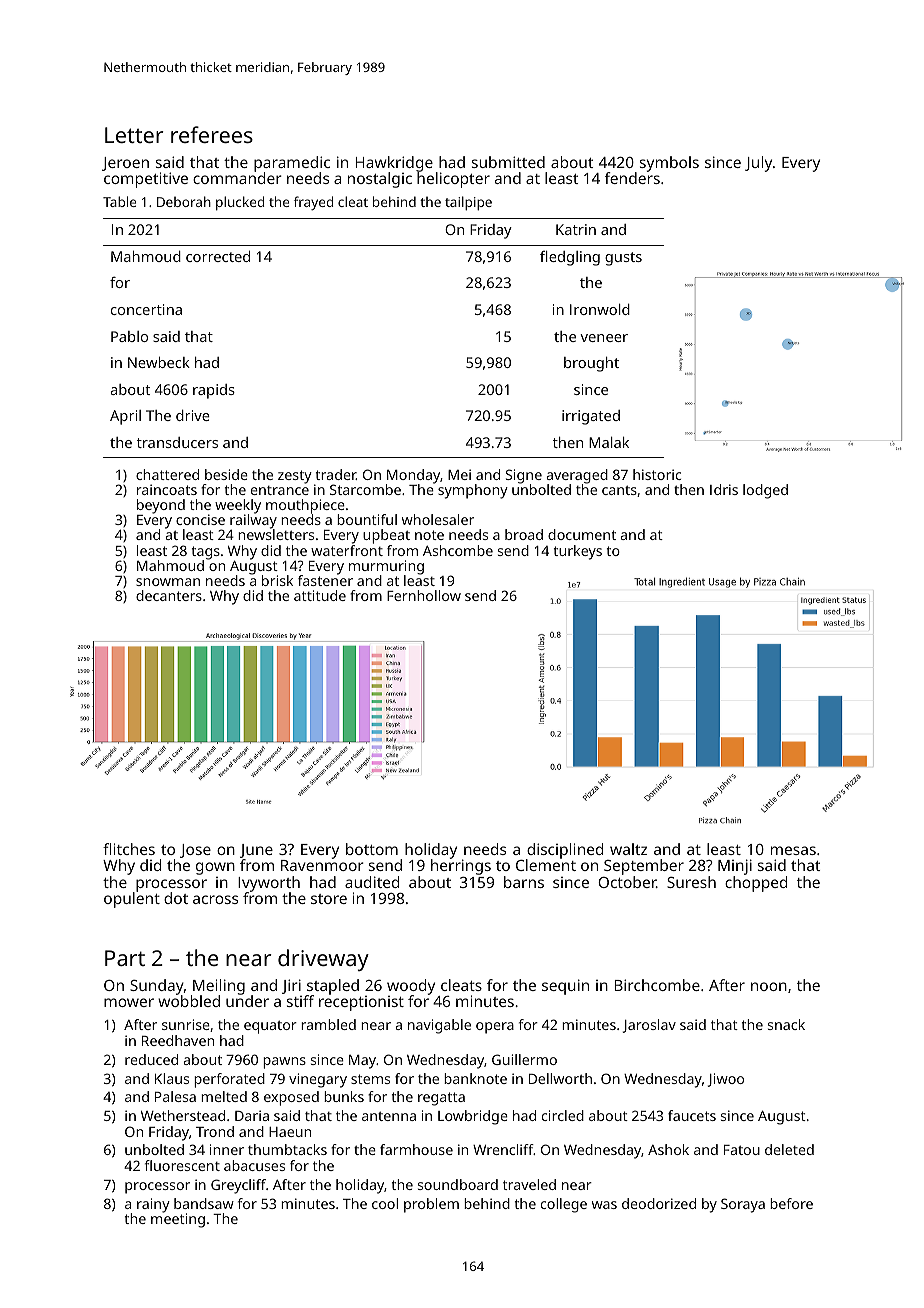 This screenshot has width=924, height=1308. Describe the element at coordinates (546, 865) in the screenshot. I see `Clement` at that location.
